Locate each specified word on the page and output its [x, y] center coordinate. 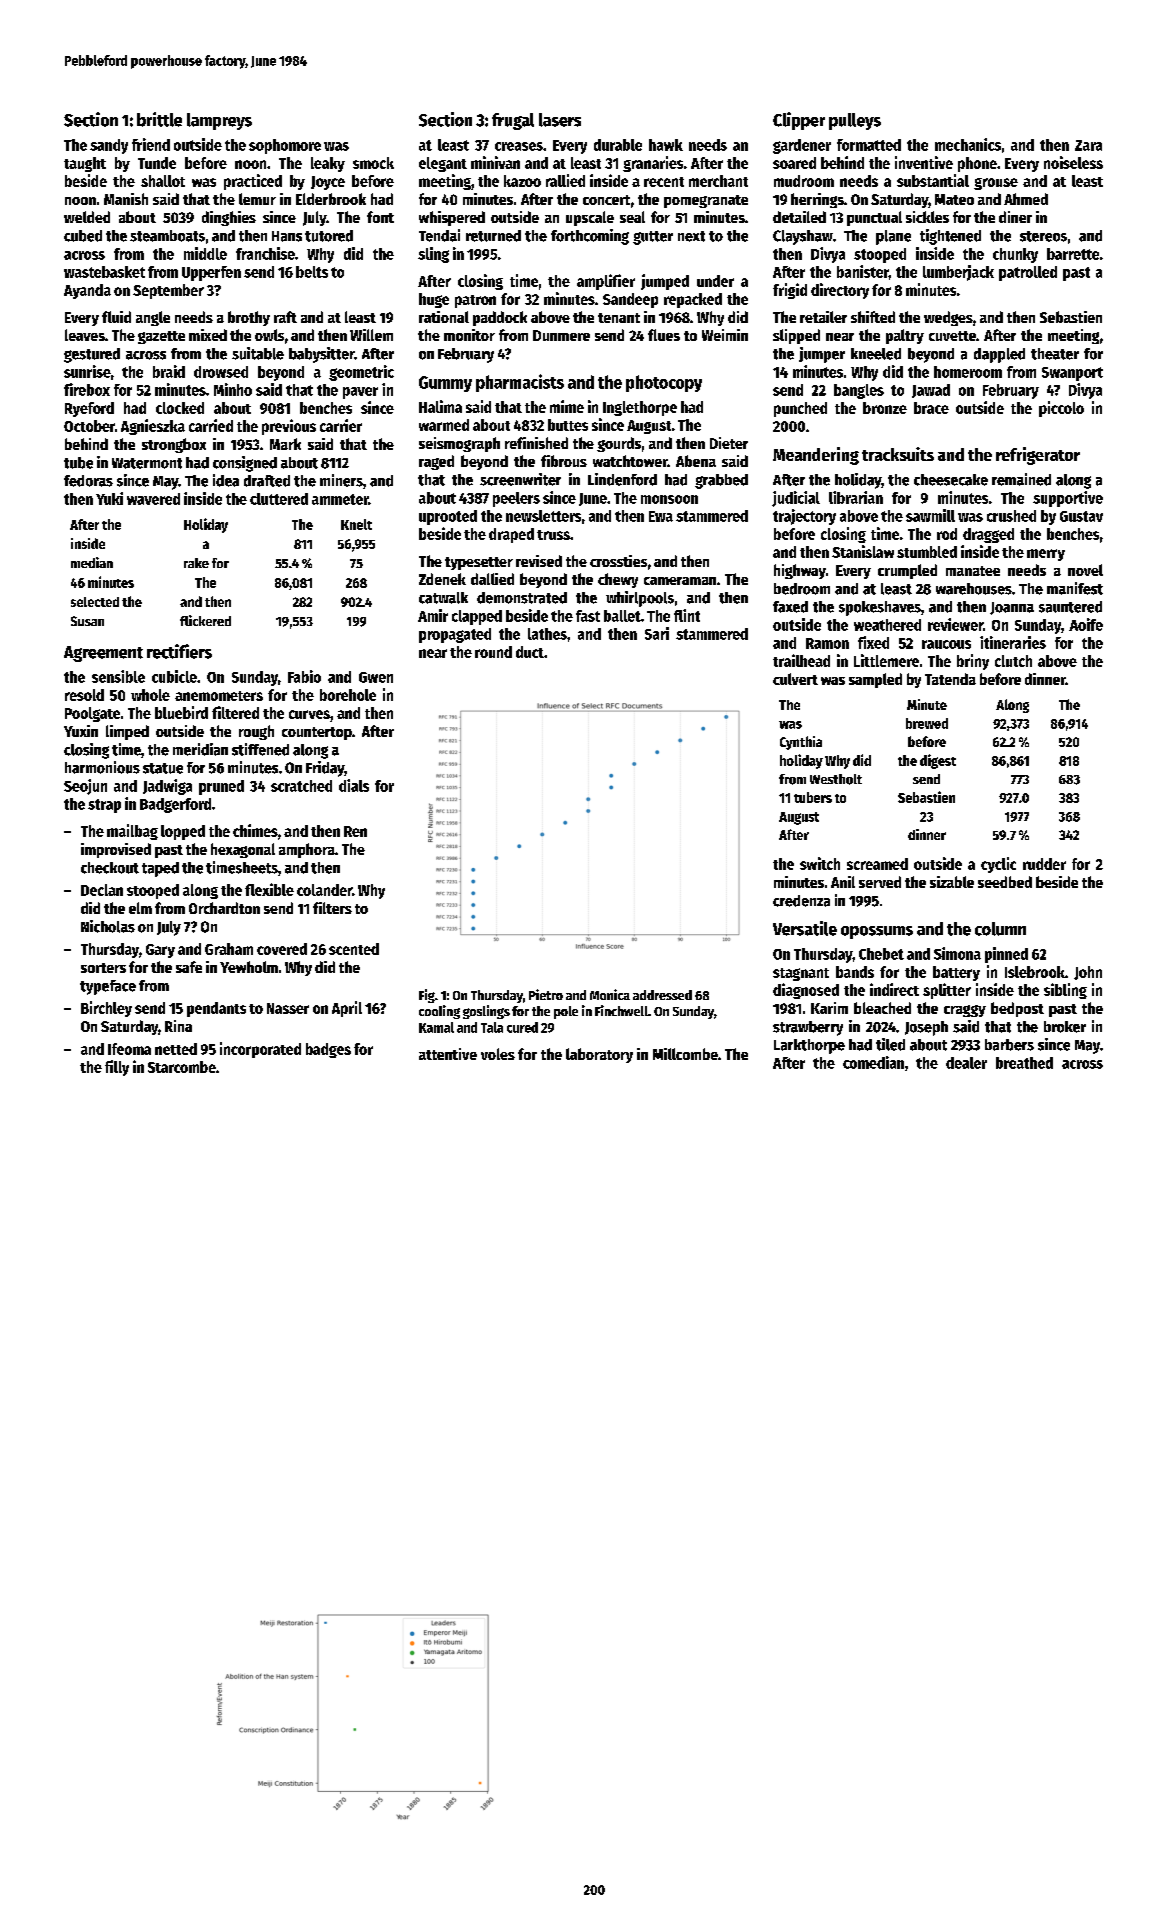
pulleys [855, 121]
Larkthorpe [809, 1046]
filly [117, 1068]
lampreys [219, 121]
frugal [513, 121]
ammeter [340, 499]
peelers [516, 499]
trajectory [804, 517]
